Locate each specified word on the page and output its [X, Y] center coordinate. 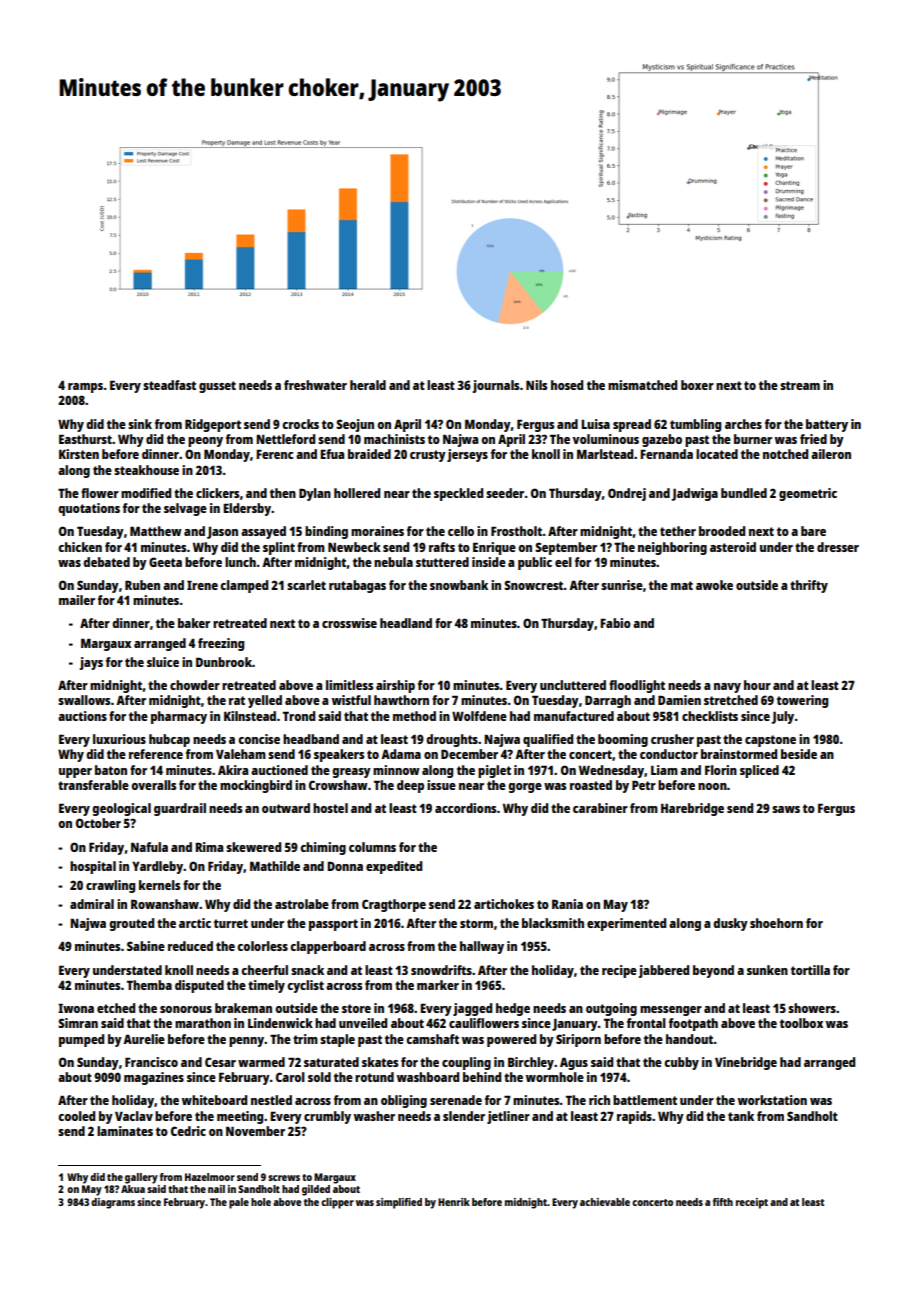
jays [91, 663]
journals [495, 386]
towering [802, 701]
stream [800, 385]
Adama [401, 754]
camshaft [432, 1039]
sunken [767, 970]
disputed [199, 986]
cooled [76, 1116]
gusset [217, 387]
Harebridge [692, 809]
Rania [567, 904]
